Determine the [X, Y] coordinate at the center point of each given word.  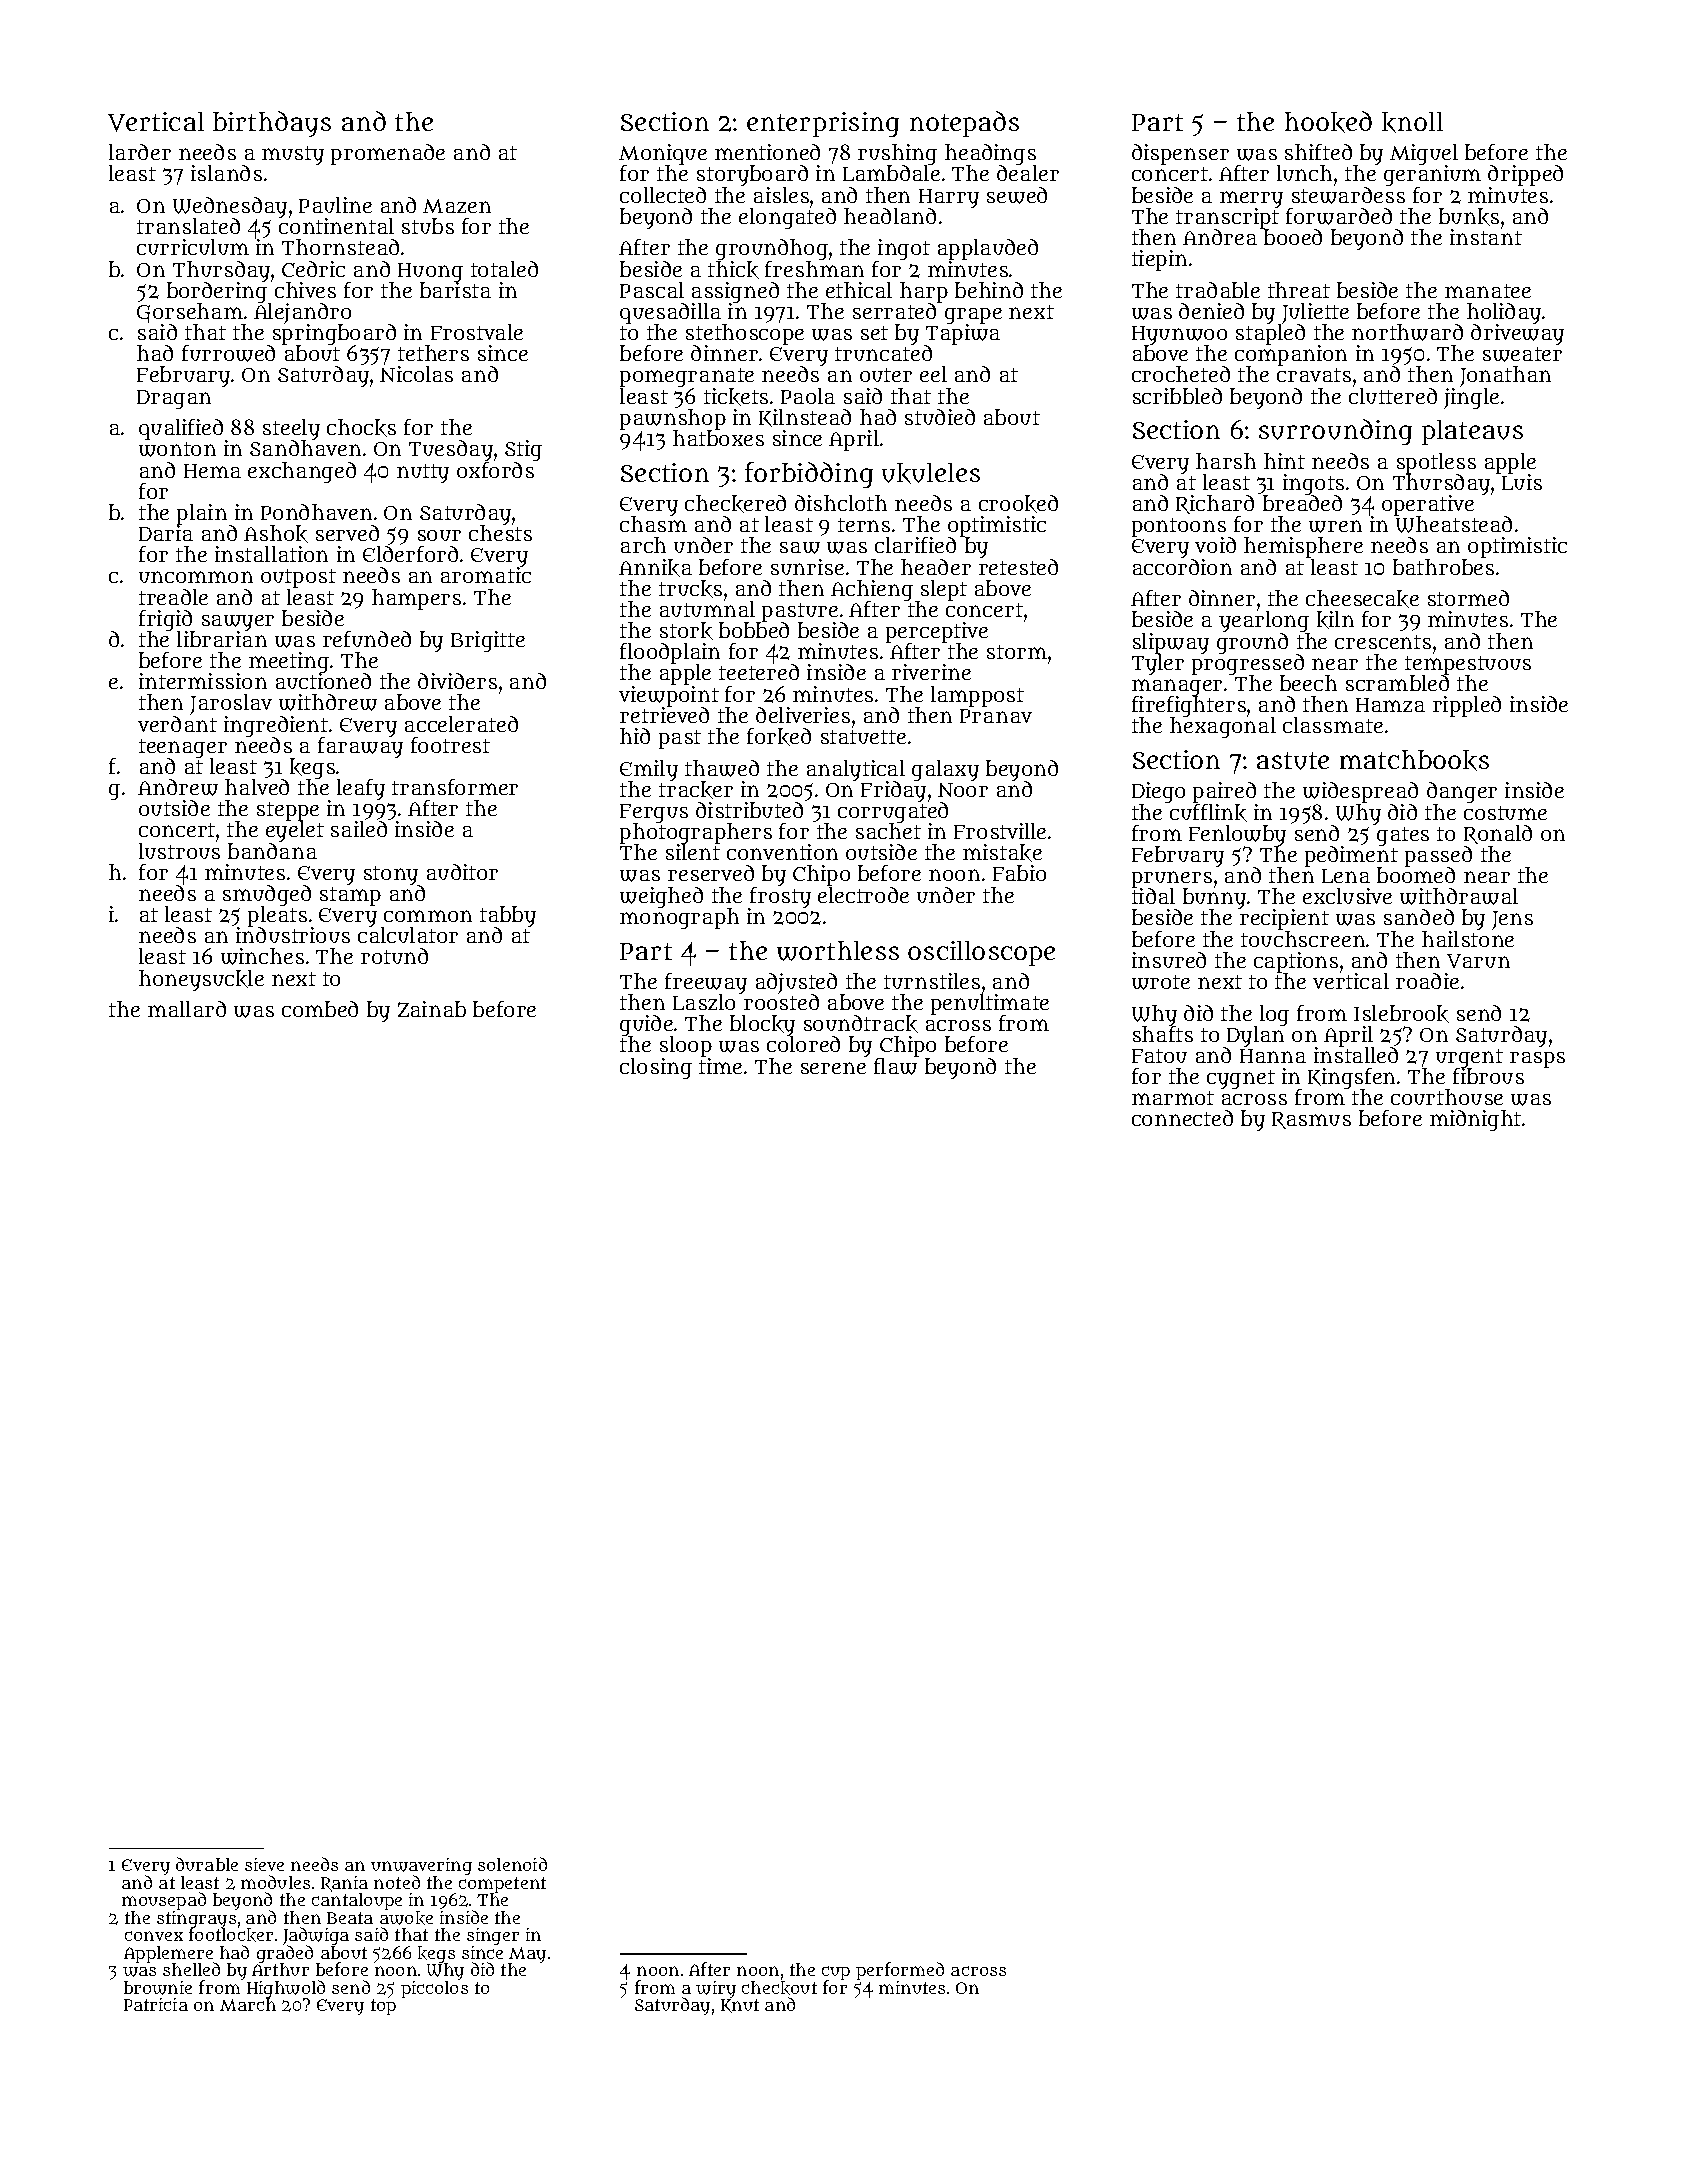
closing [656, 1068]
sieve [264, 1864]
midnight [1475, 1120]
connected [1182, 1118]
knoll [1412, 122]
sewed [1017, 195]
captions [1296, 963]
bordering [218, 293]
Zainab [432, 1009]
